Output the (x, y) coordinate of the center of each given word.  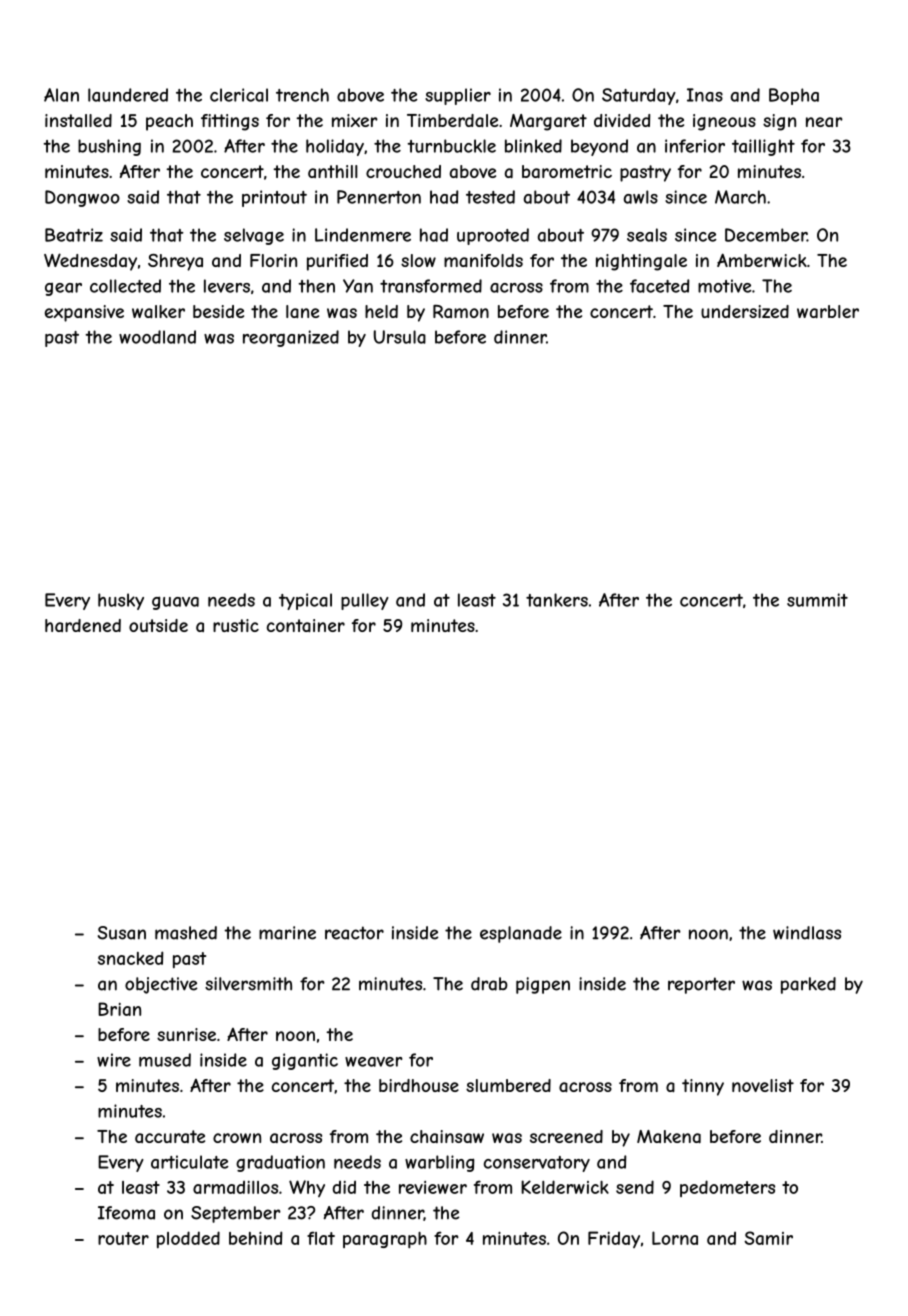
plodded (188, 1239)
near (824, 122)
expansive (84, 313)
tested (490, 197)
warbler (828, 311)
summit (817, 600)
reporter (701, 985)
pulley (365, 601)
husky (121, 601)
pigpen (543, 985)
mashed (186, 933)
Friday (614, 1239)
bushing (109, 147)
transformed (431, 286)
